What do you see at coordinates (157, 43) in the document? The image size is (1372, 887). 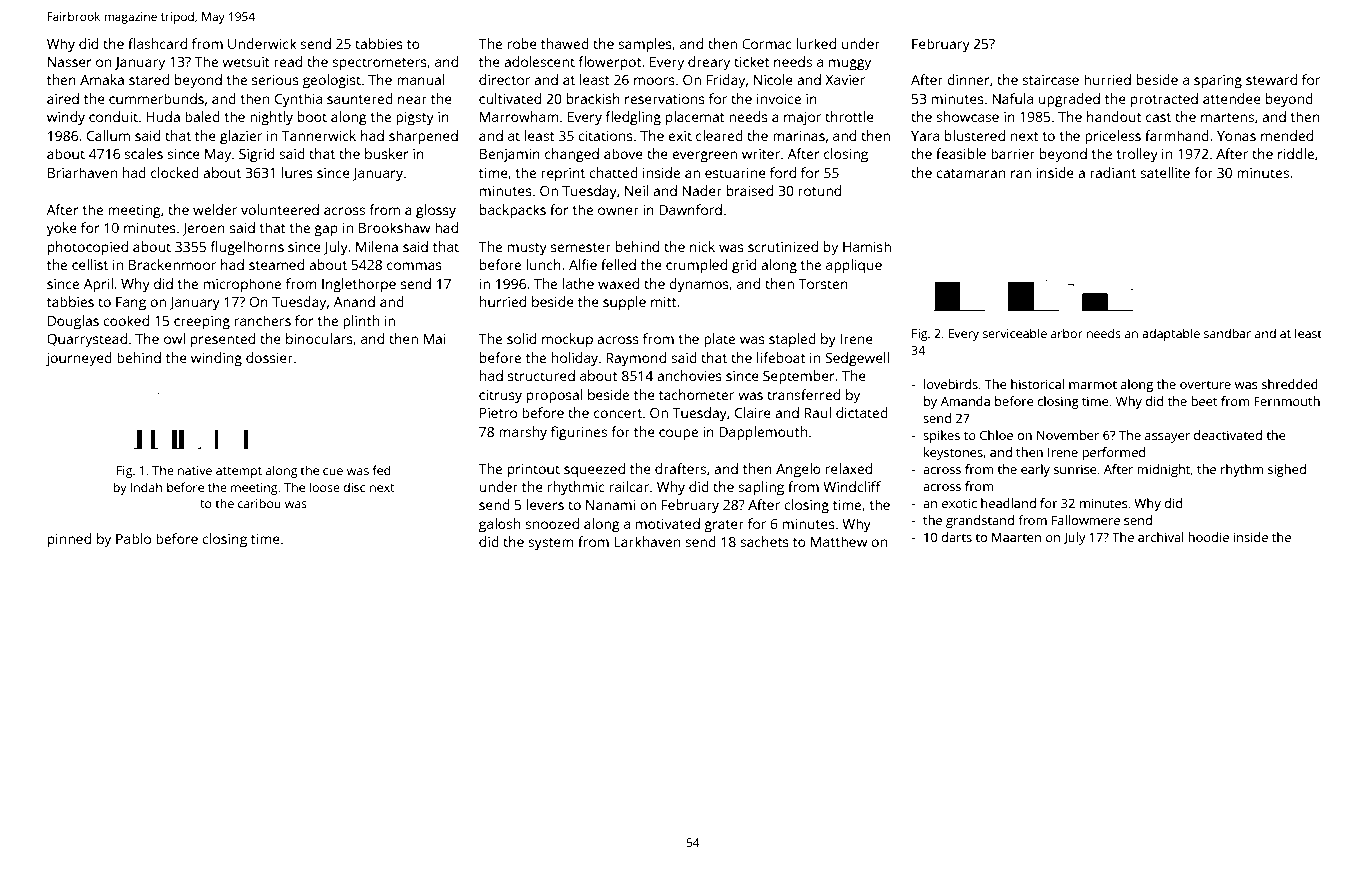 I see `flashcard` at bounding box center [157, 43].
